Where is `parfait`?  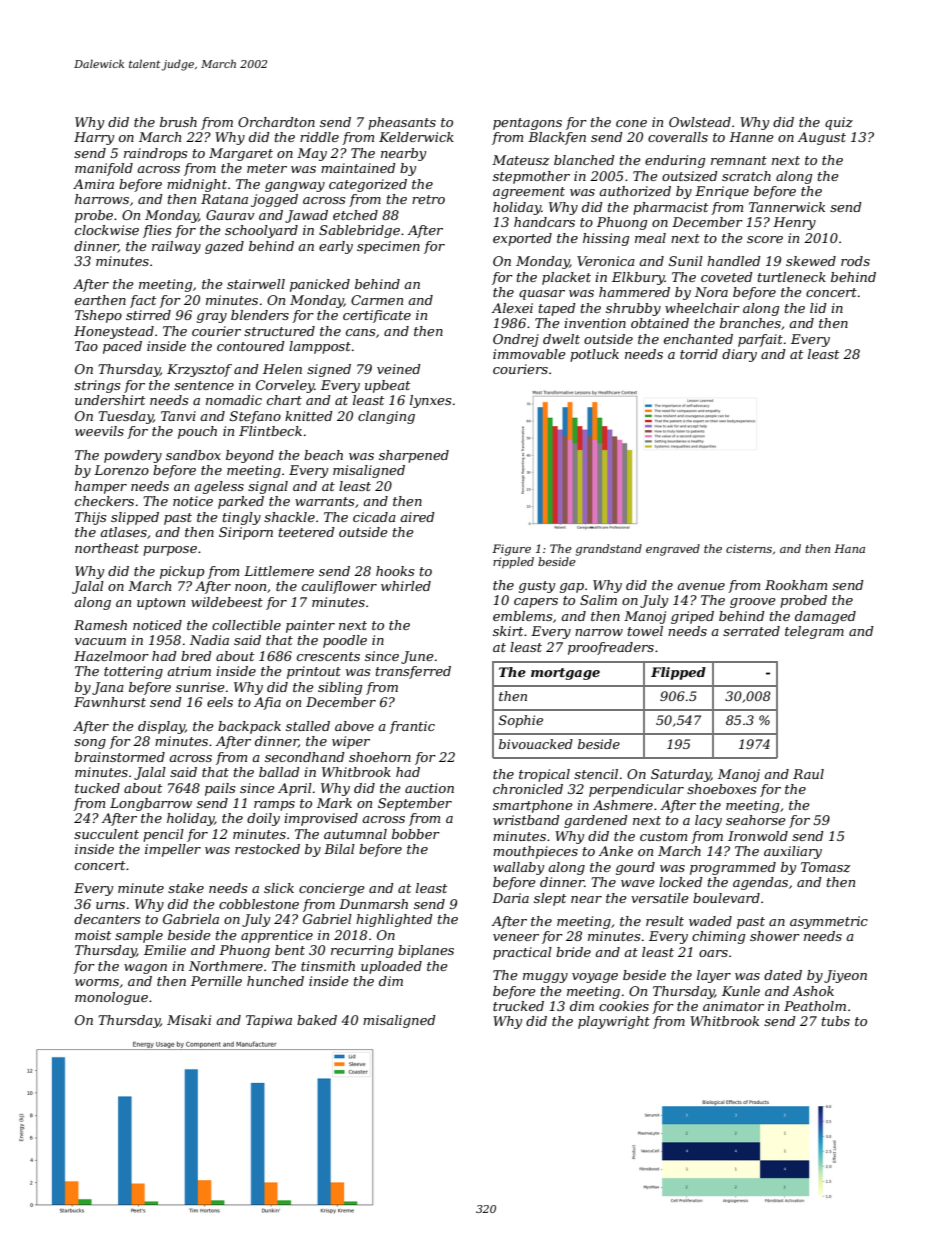
parfait is located at coordinates (760, 340).
